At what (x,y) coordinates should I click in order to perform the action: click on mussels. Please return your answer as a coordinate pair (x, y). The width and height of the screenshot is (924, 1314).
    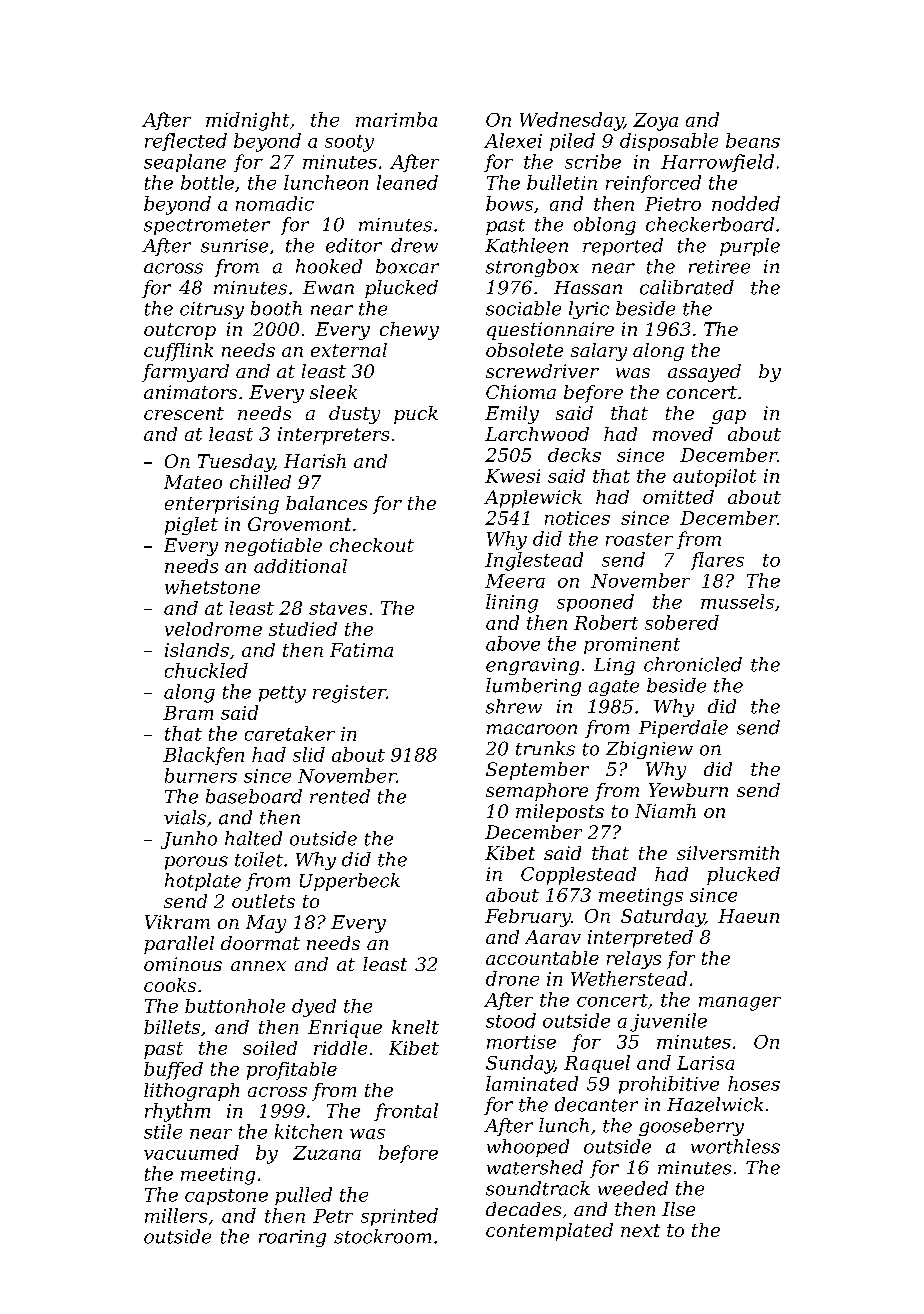
    Looking at the image, I should click on (737, 601).
